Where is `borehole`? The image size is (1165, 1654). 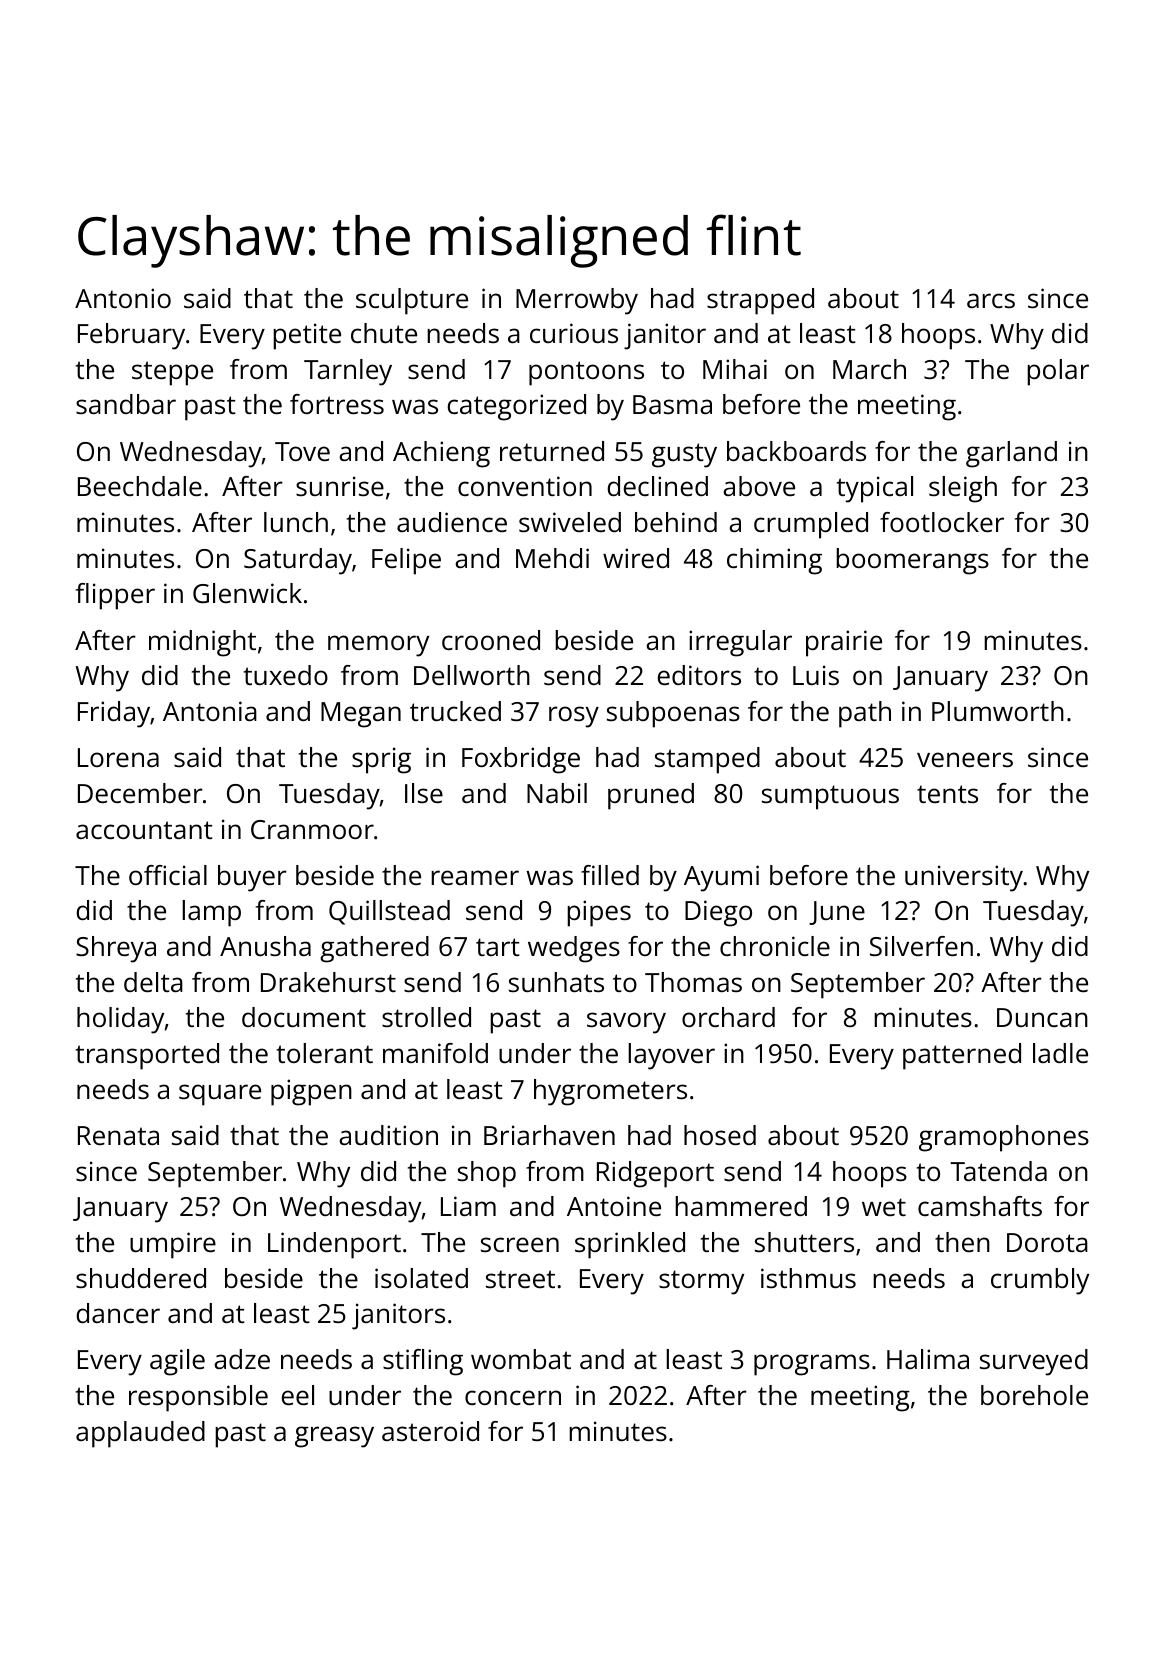
borehole is located at coordinates (1034, 1395).
